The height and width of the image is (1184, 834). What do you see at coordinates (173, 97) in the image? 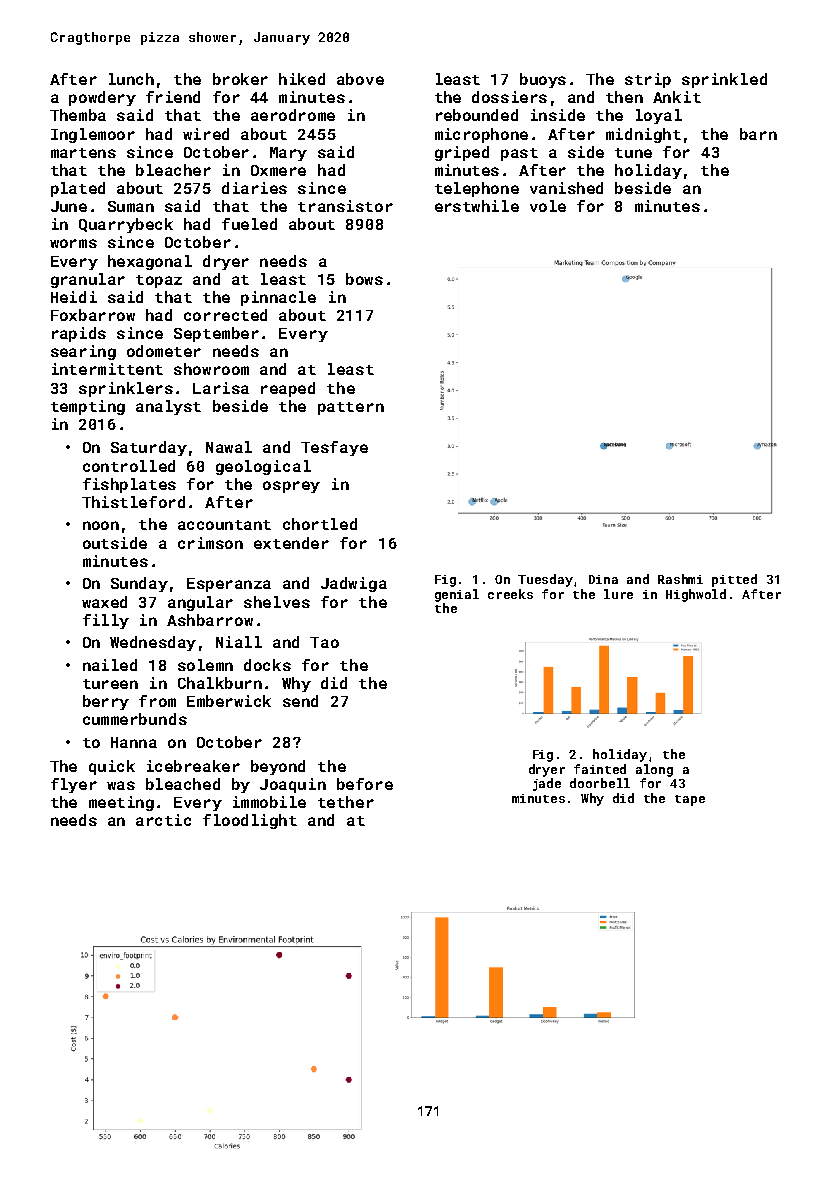
I see `friend` at bounding box center [173, 97].
